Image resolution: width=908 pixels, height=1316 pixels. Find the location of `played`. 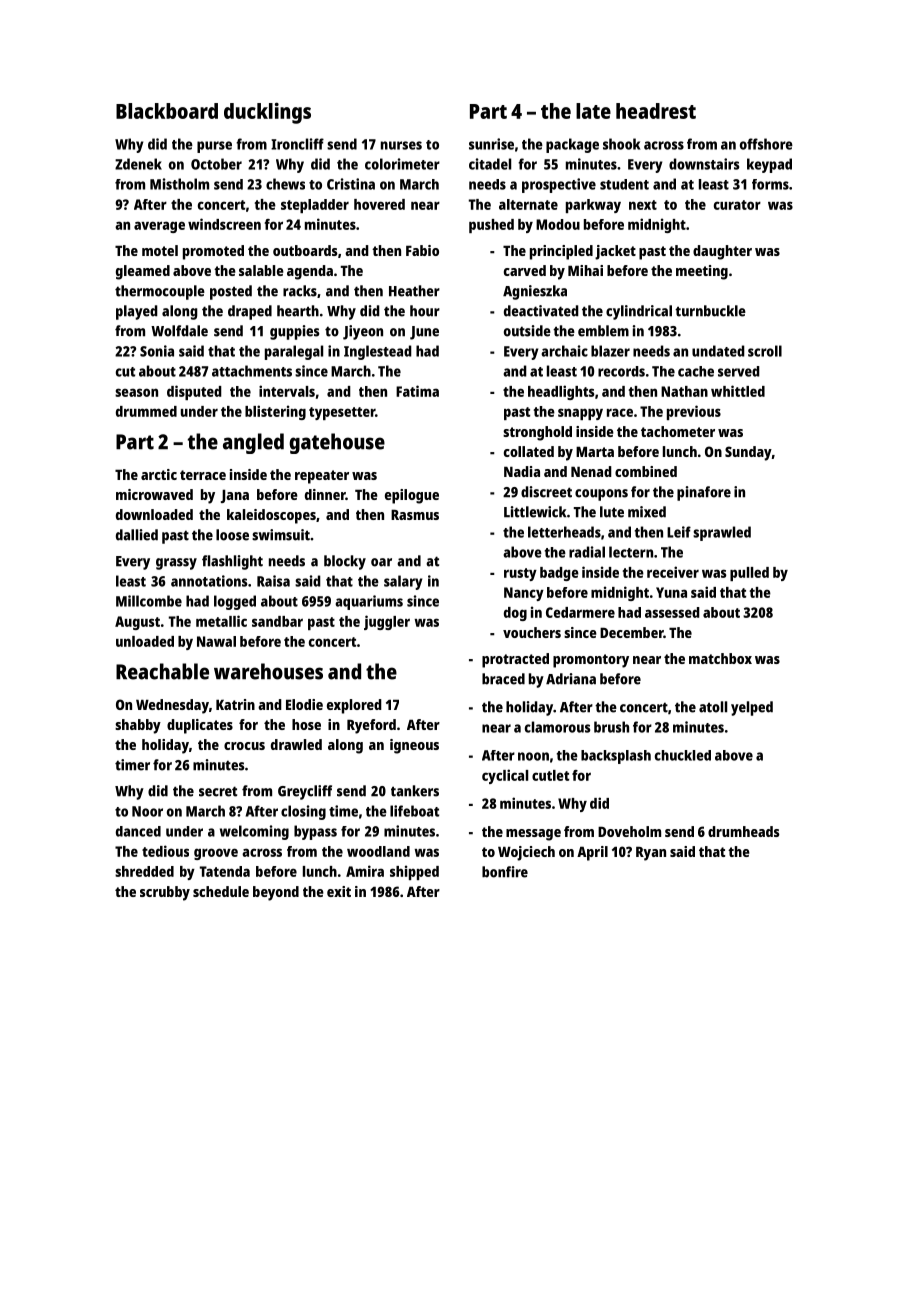

played is located at coordinates (137, 312).
